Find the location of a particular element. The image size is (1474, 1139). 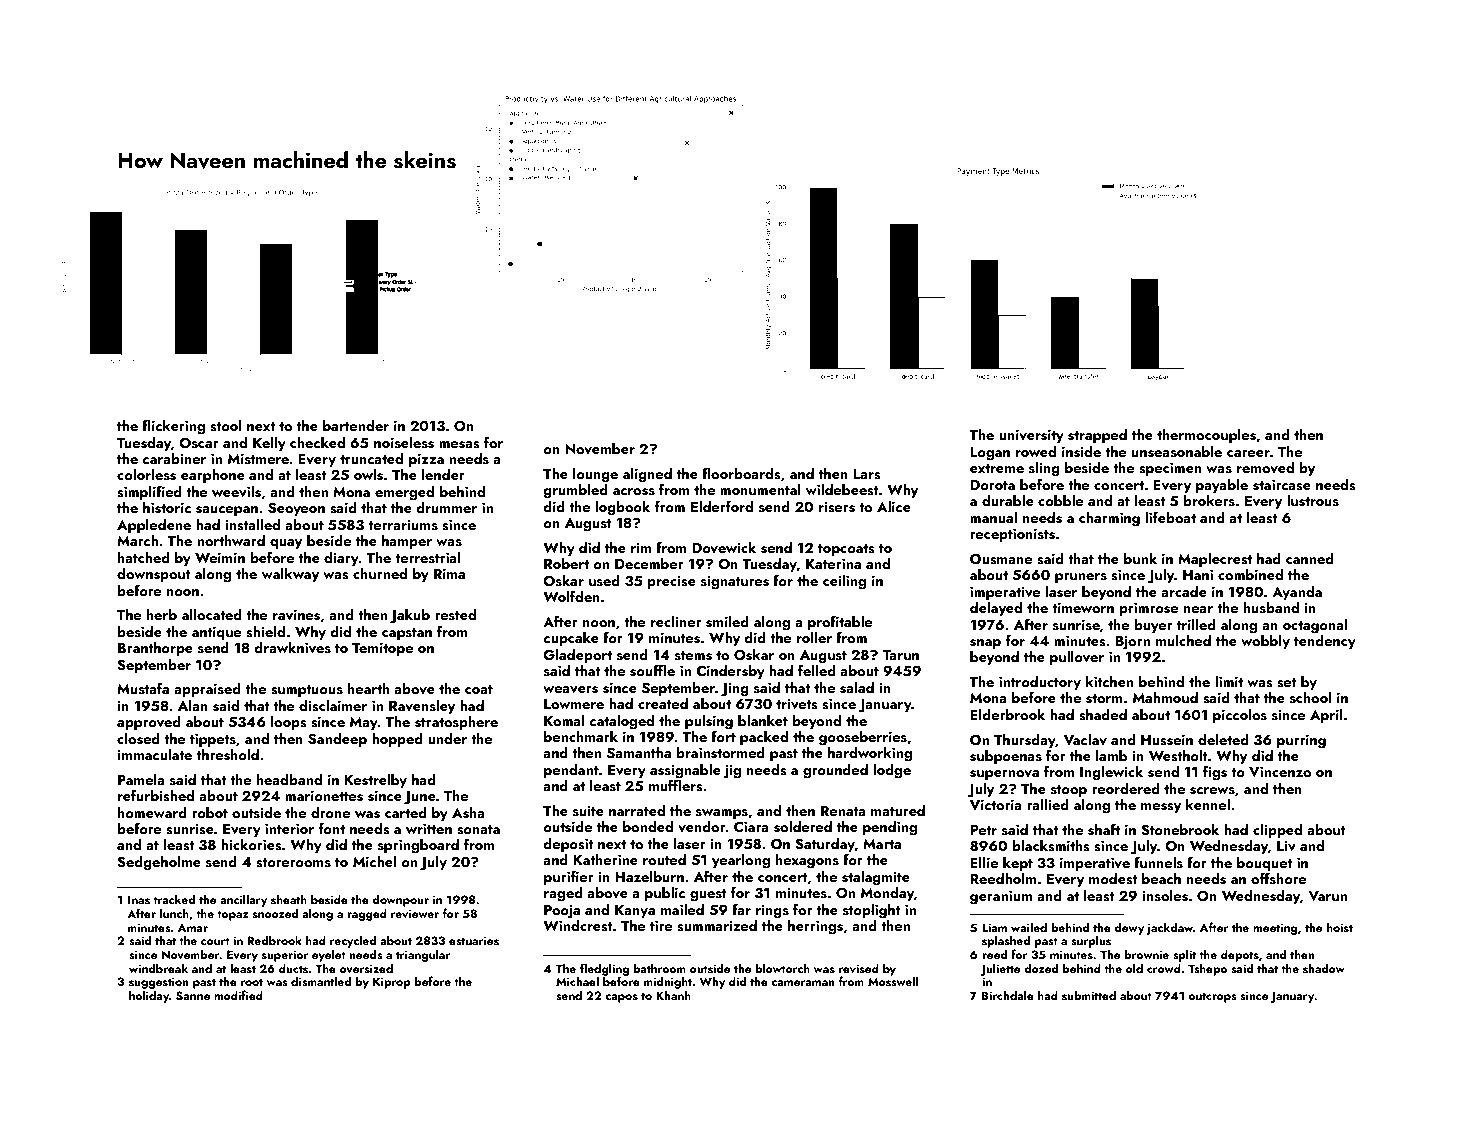

Hazelburn is located at coordinates (649, 876).
